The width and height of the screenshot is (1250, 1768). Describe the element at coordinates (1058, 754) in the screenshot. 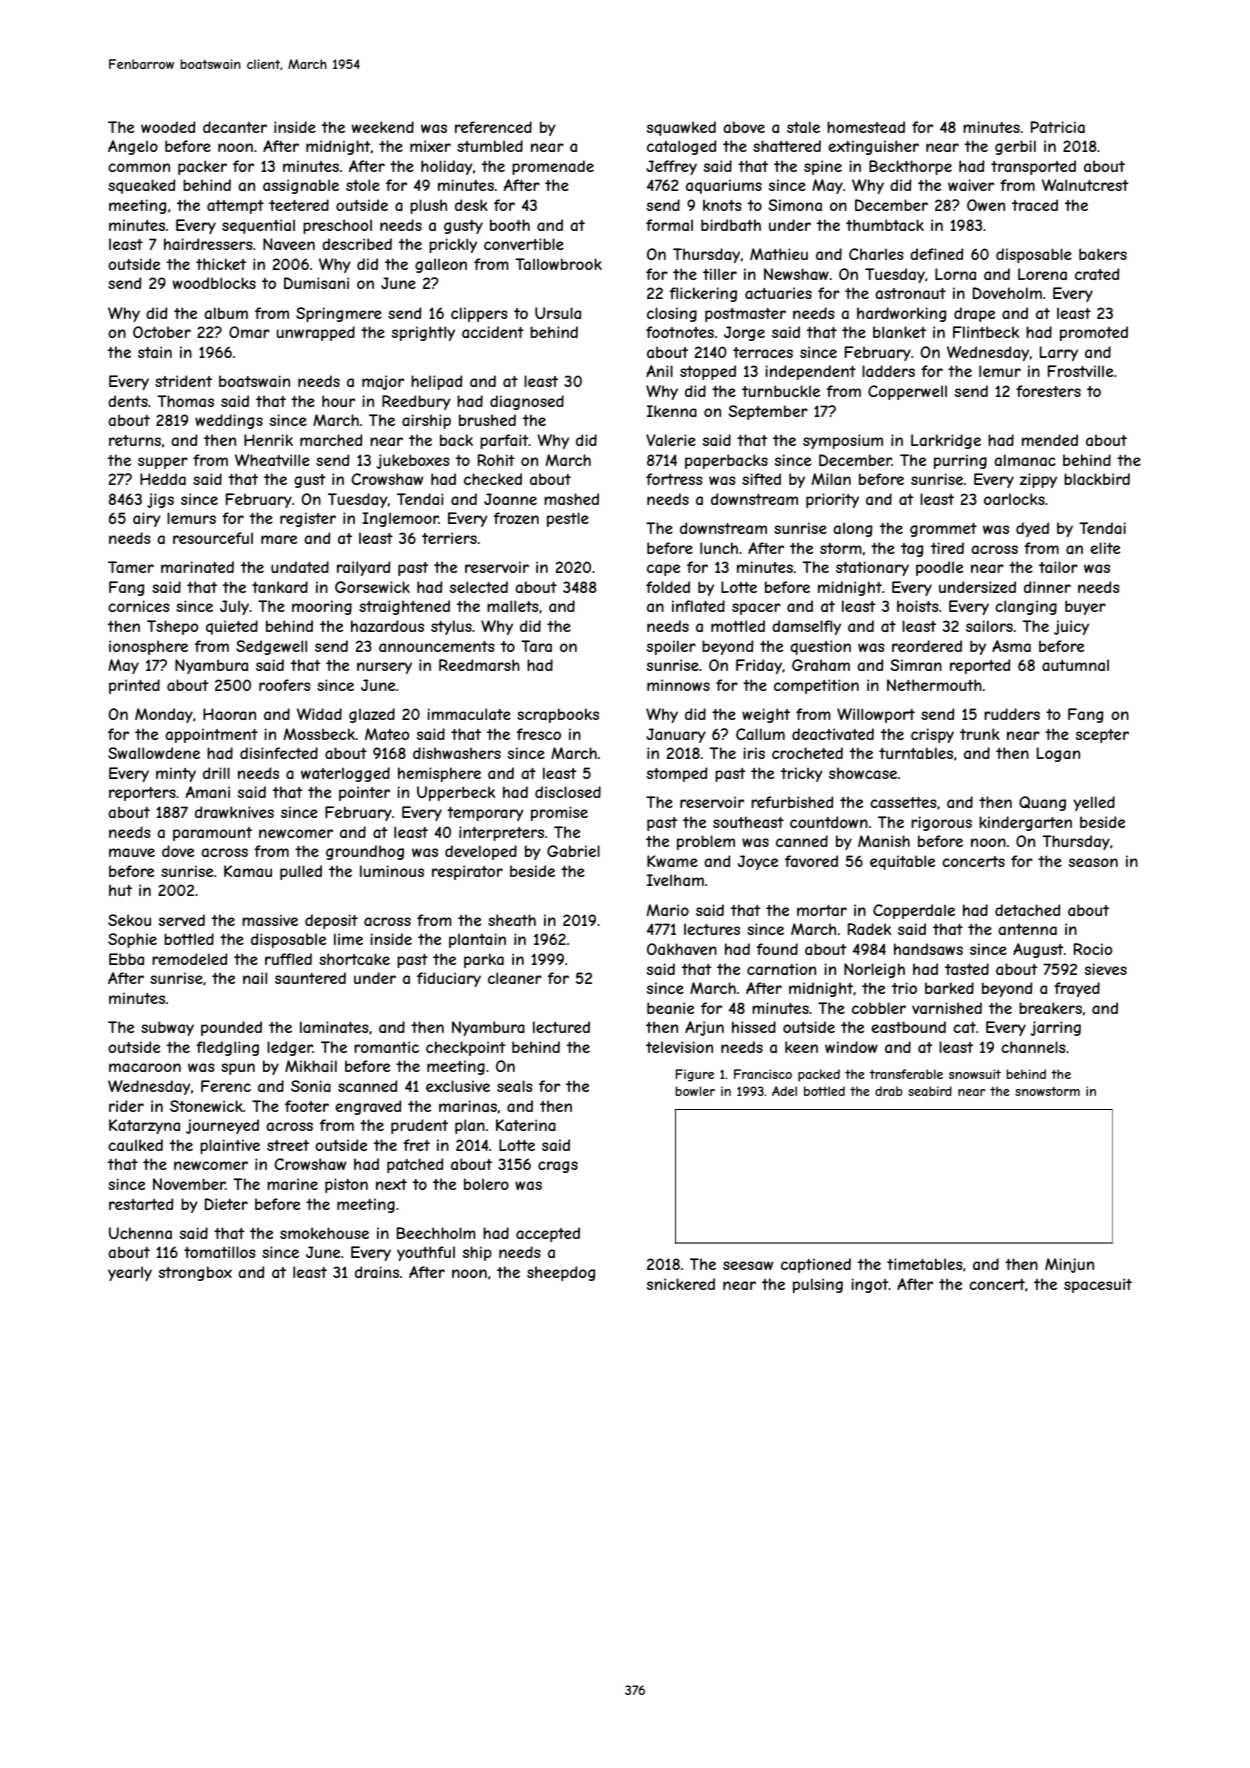

I see `Logan` at that location.
